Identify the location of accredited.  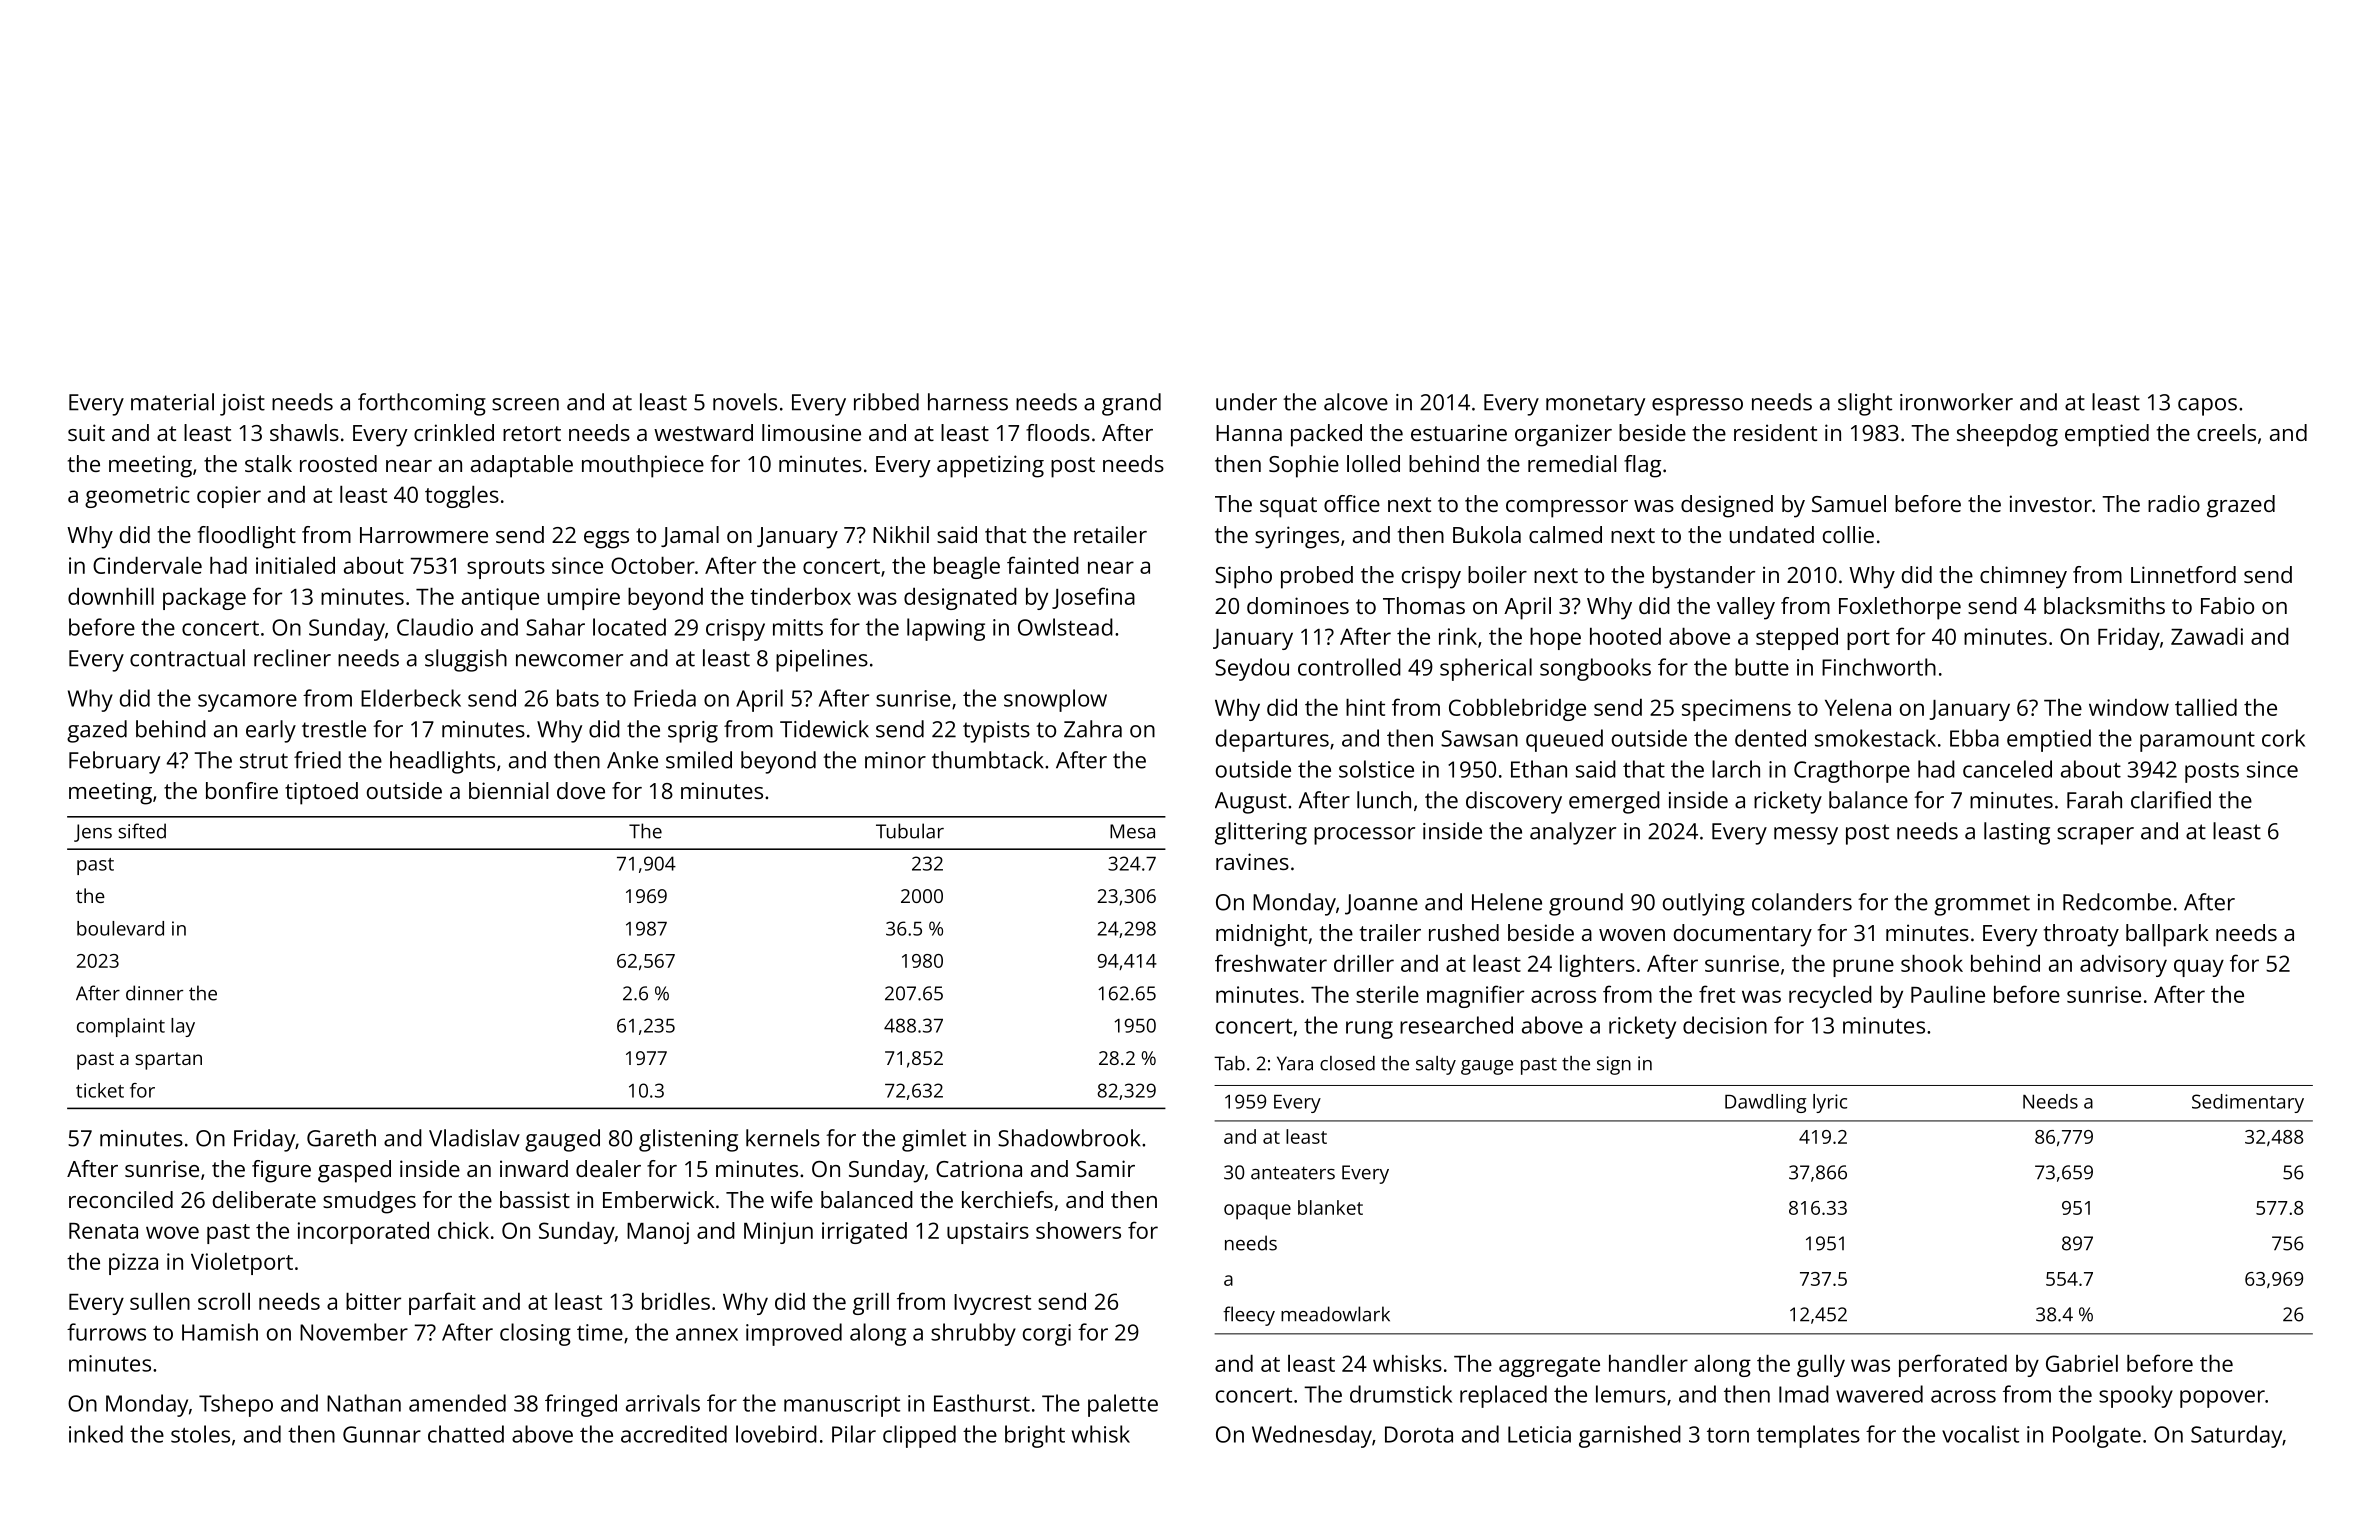
(674, 1434).
